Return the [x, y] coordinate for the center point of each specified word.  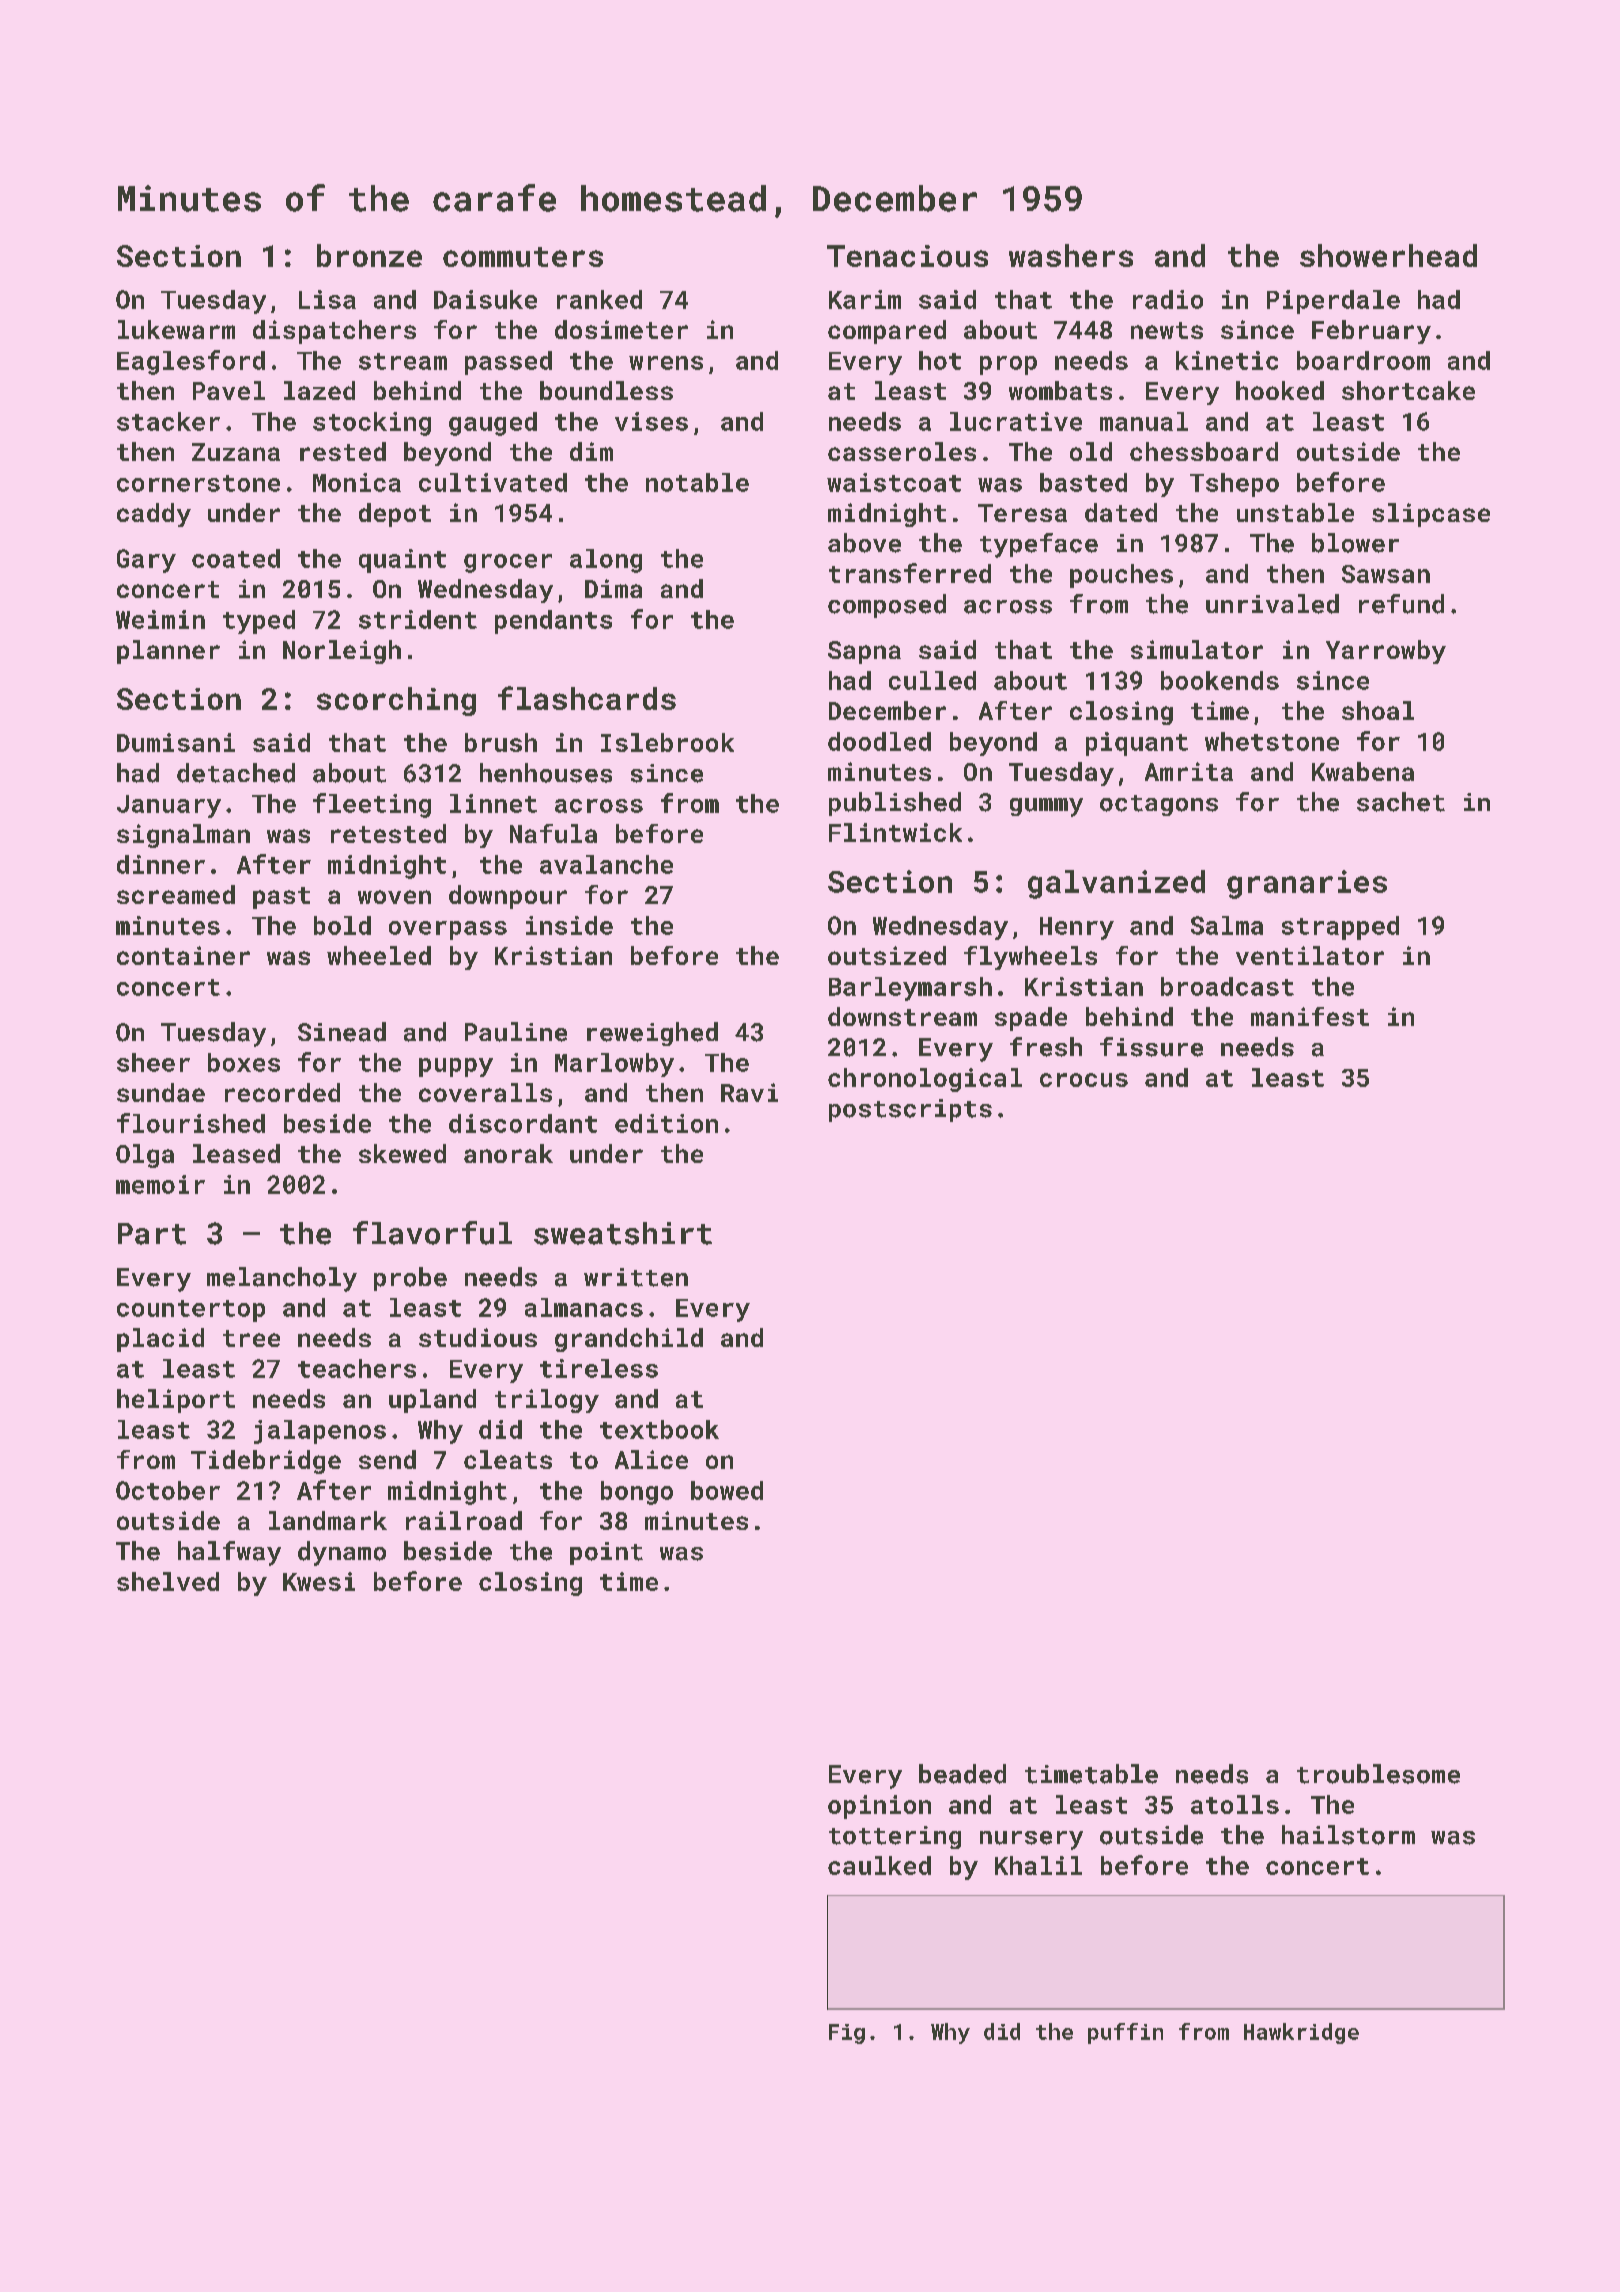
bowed [727, 1490]
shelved [168, 1581]
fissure [1151, 1047]
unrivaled [1272, 604]
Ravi [749, 1092]
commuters [523, 257]
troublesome [1378, 1774]
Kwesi [319, 1581]
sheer [153, 1062]
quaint [402, 561]
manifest [1310, 1016]
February [1371, 332]
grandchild [629, 1340]
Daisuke [485, 299]
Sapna [864, 652]
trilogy [547, 1401]
